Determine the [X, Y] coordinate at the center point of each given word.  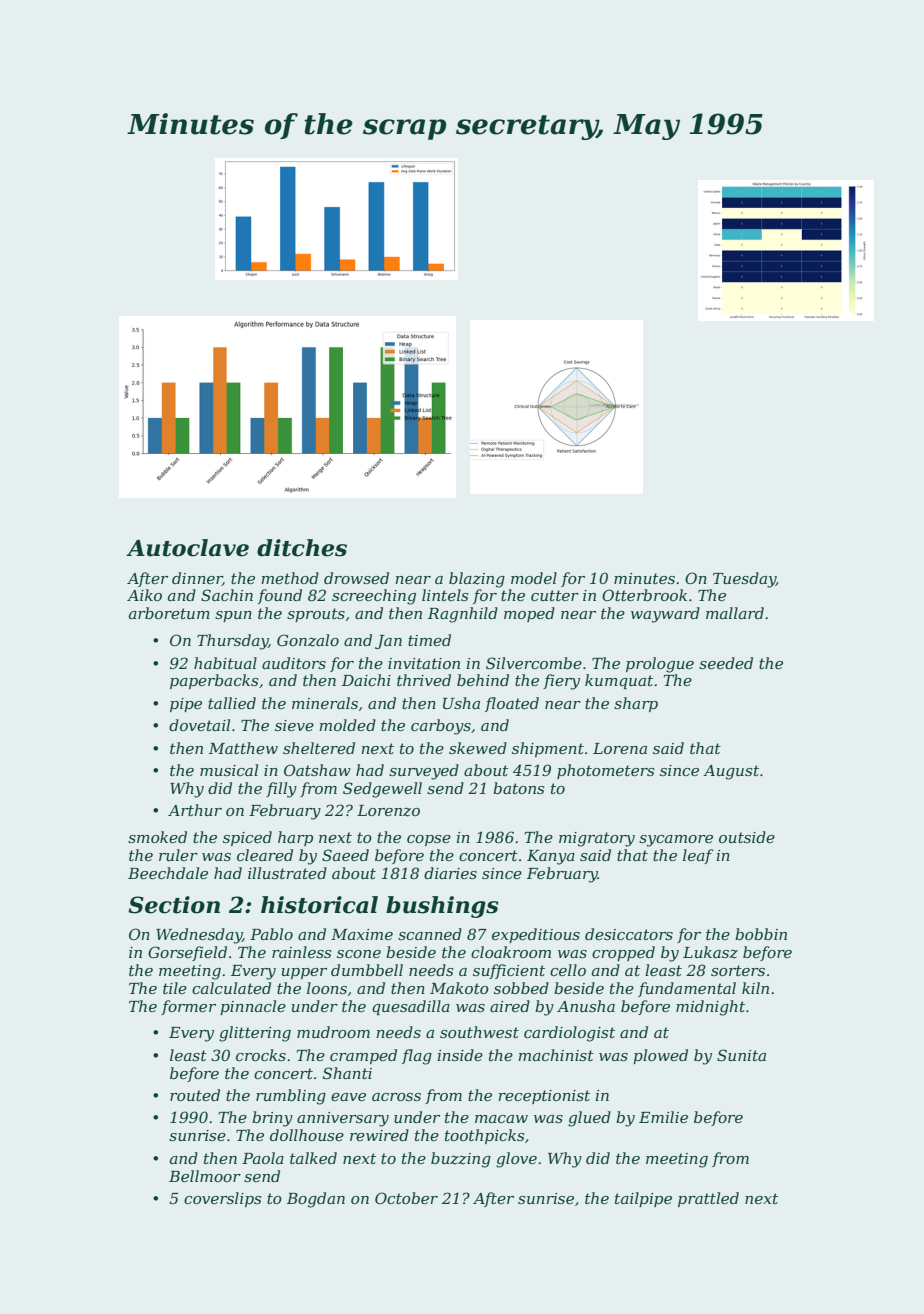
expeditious [536, 935]
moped [529, 614]
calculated [231, 988]
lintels [445, 595]
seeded [726, 663]
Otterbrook [644, 595]
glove [516, 1160]
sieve [294, 725]
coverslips [222, 1199]
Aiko [144, 595]
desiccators [629, 934]
